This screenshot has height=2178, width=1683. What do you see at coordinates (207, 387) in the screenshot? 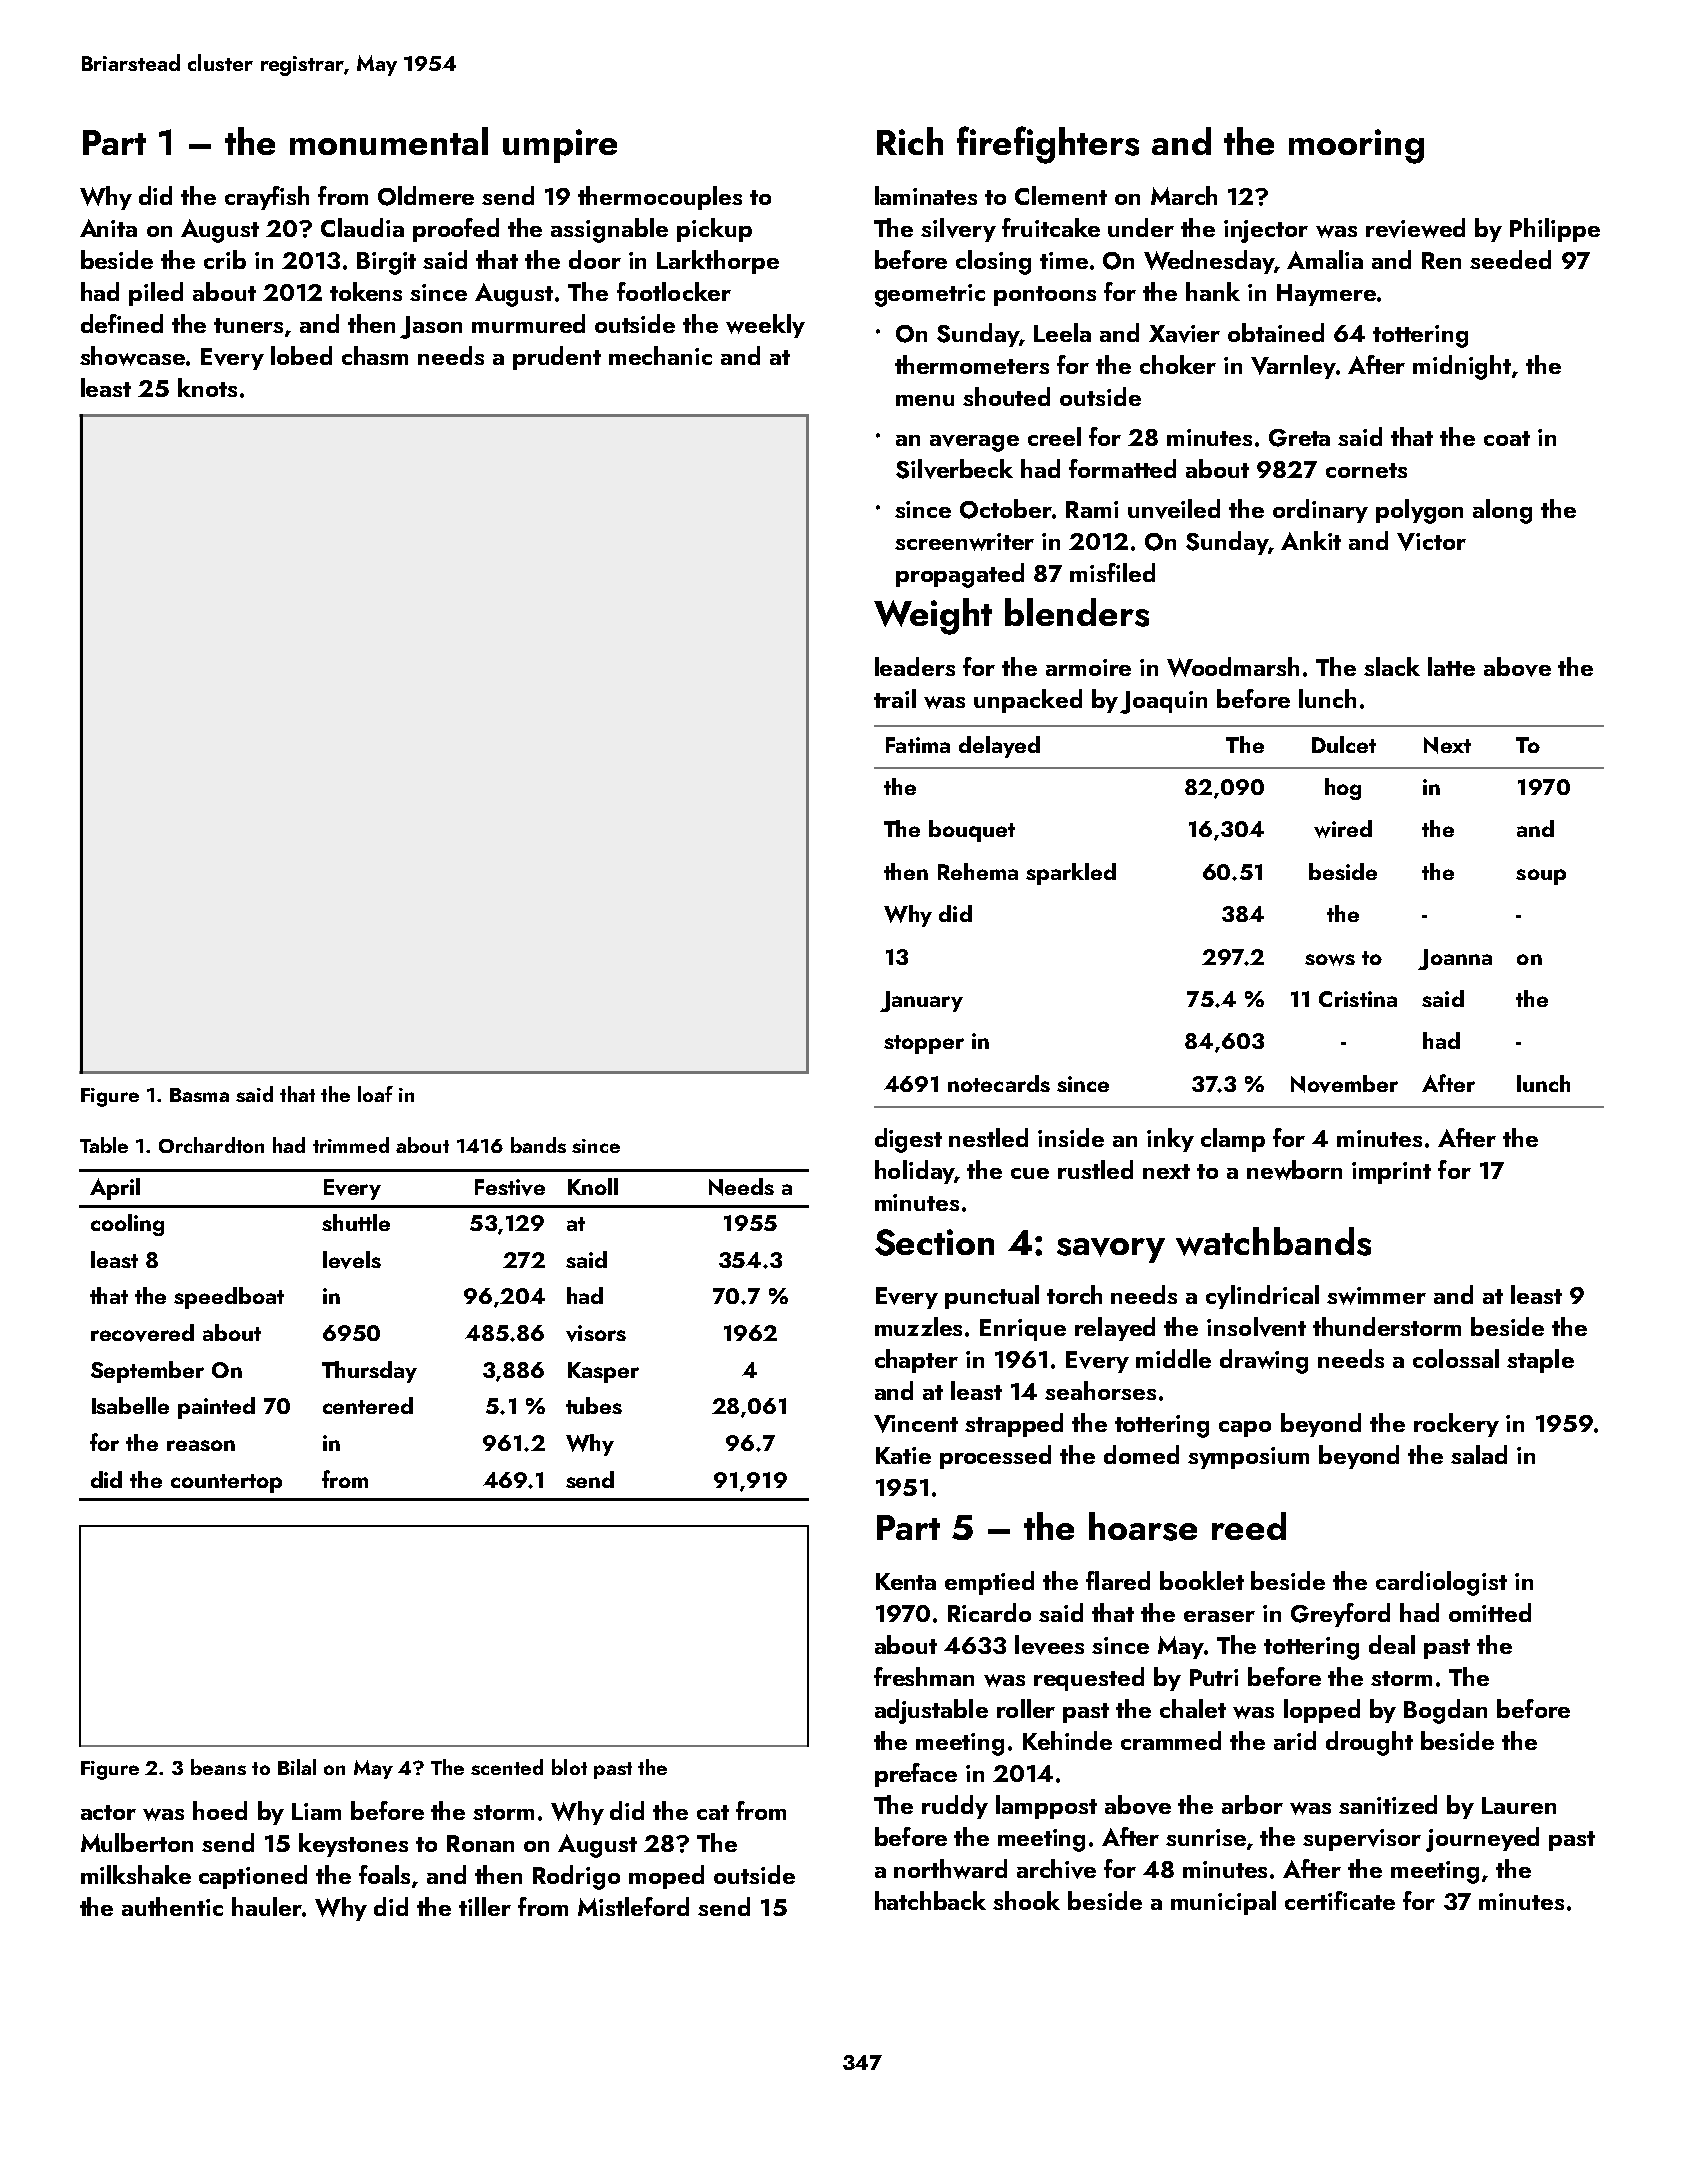
I see `knots` at bounding box center [207, 387].
